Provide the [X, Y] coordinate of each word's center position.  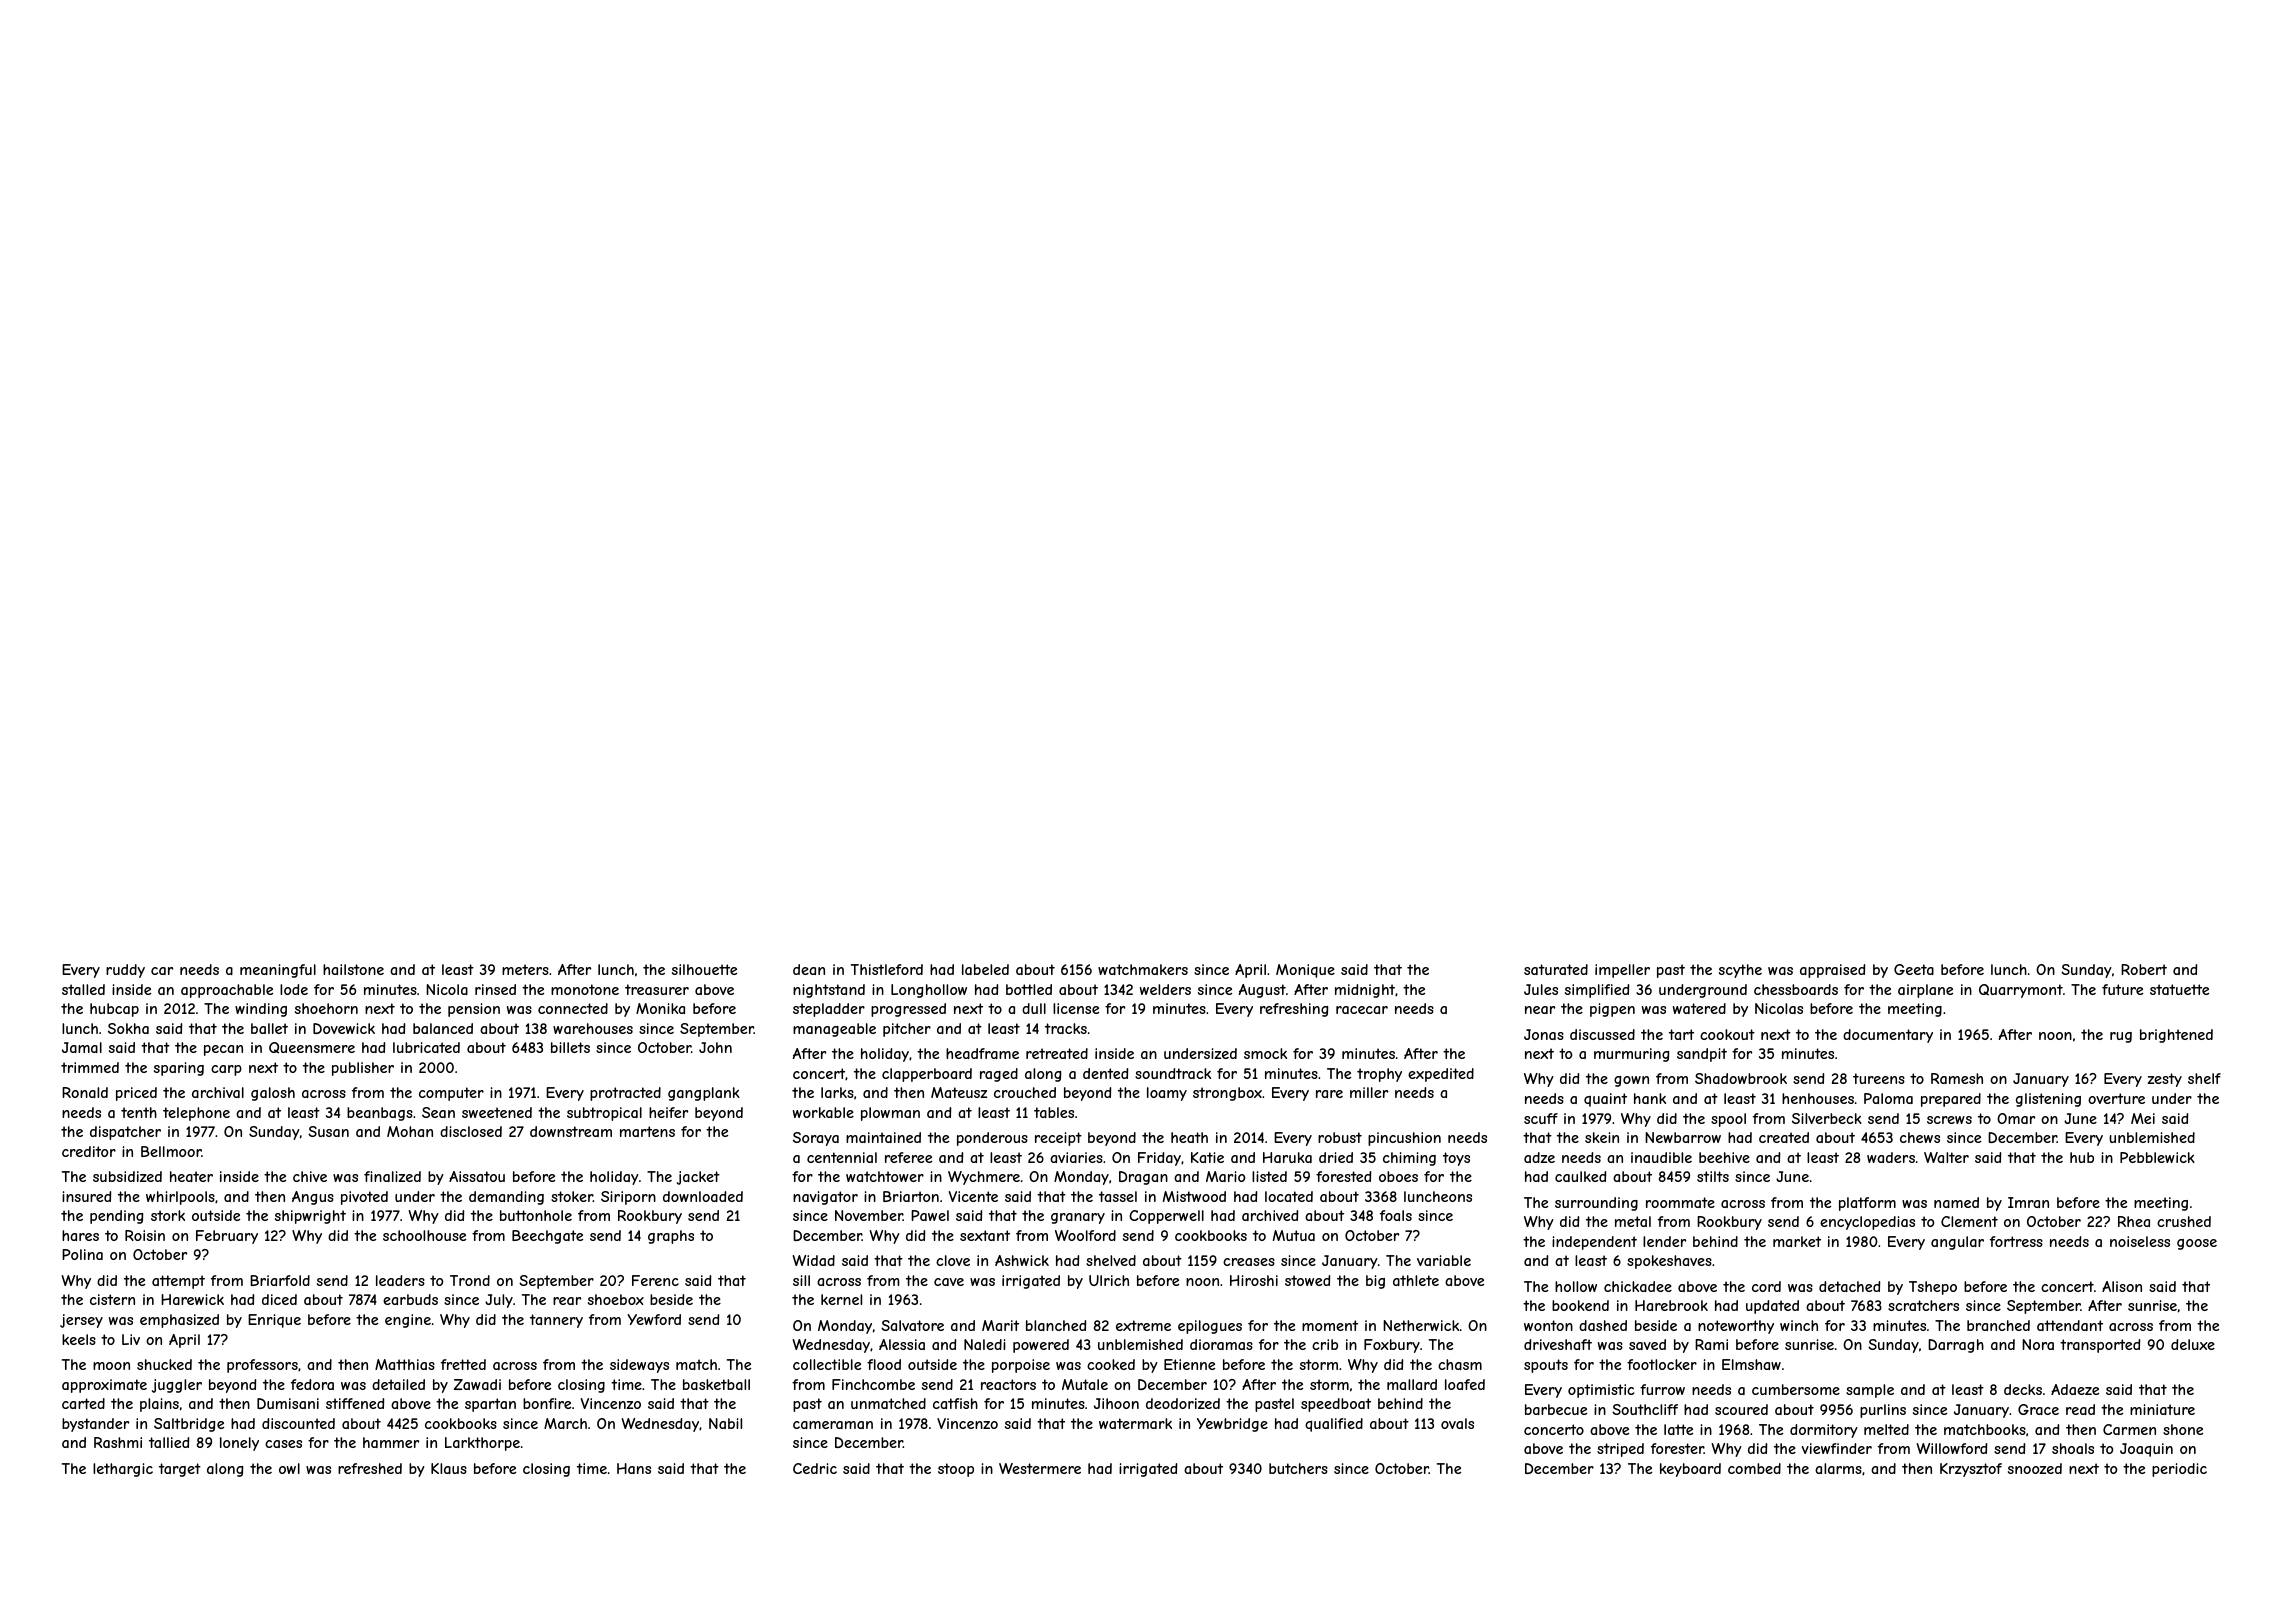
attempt [178, 1282]
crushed [2184, 1221]
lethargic [123, 1470]
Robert [2144, 969]
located [1289, 1196]
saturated [1556, 969]
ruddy [125, 971]
